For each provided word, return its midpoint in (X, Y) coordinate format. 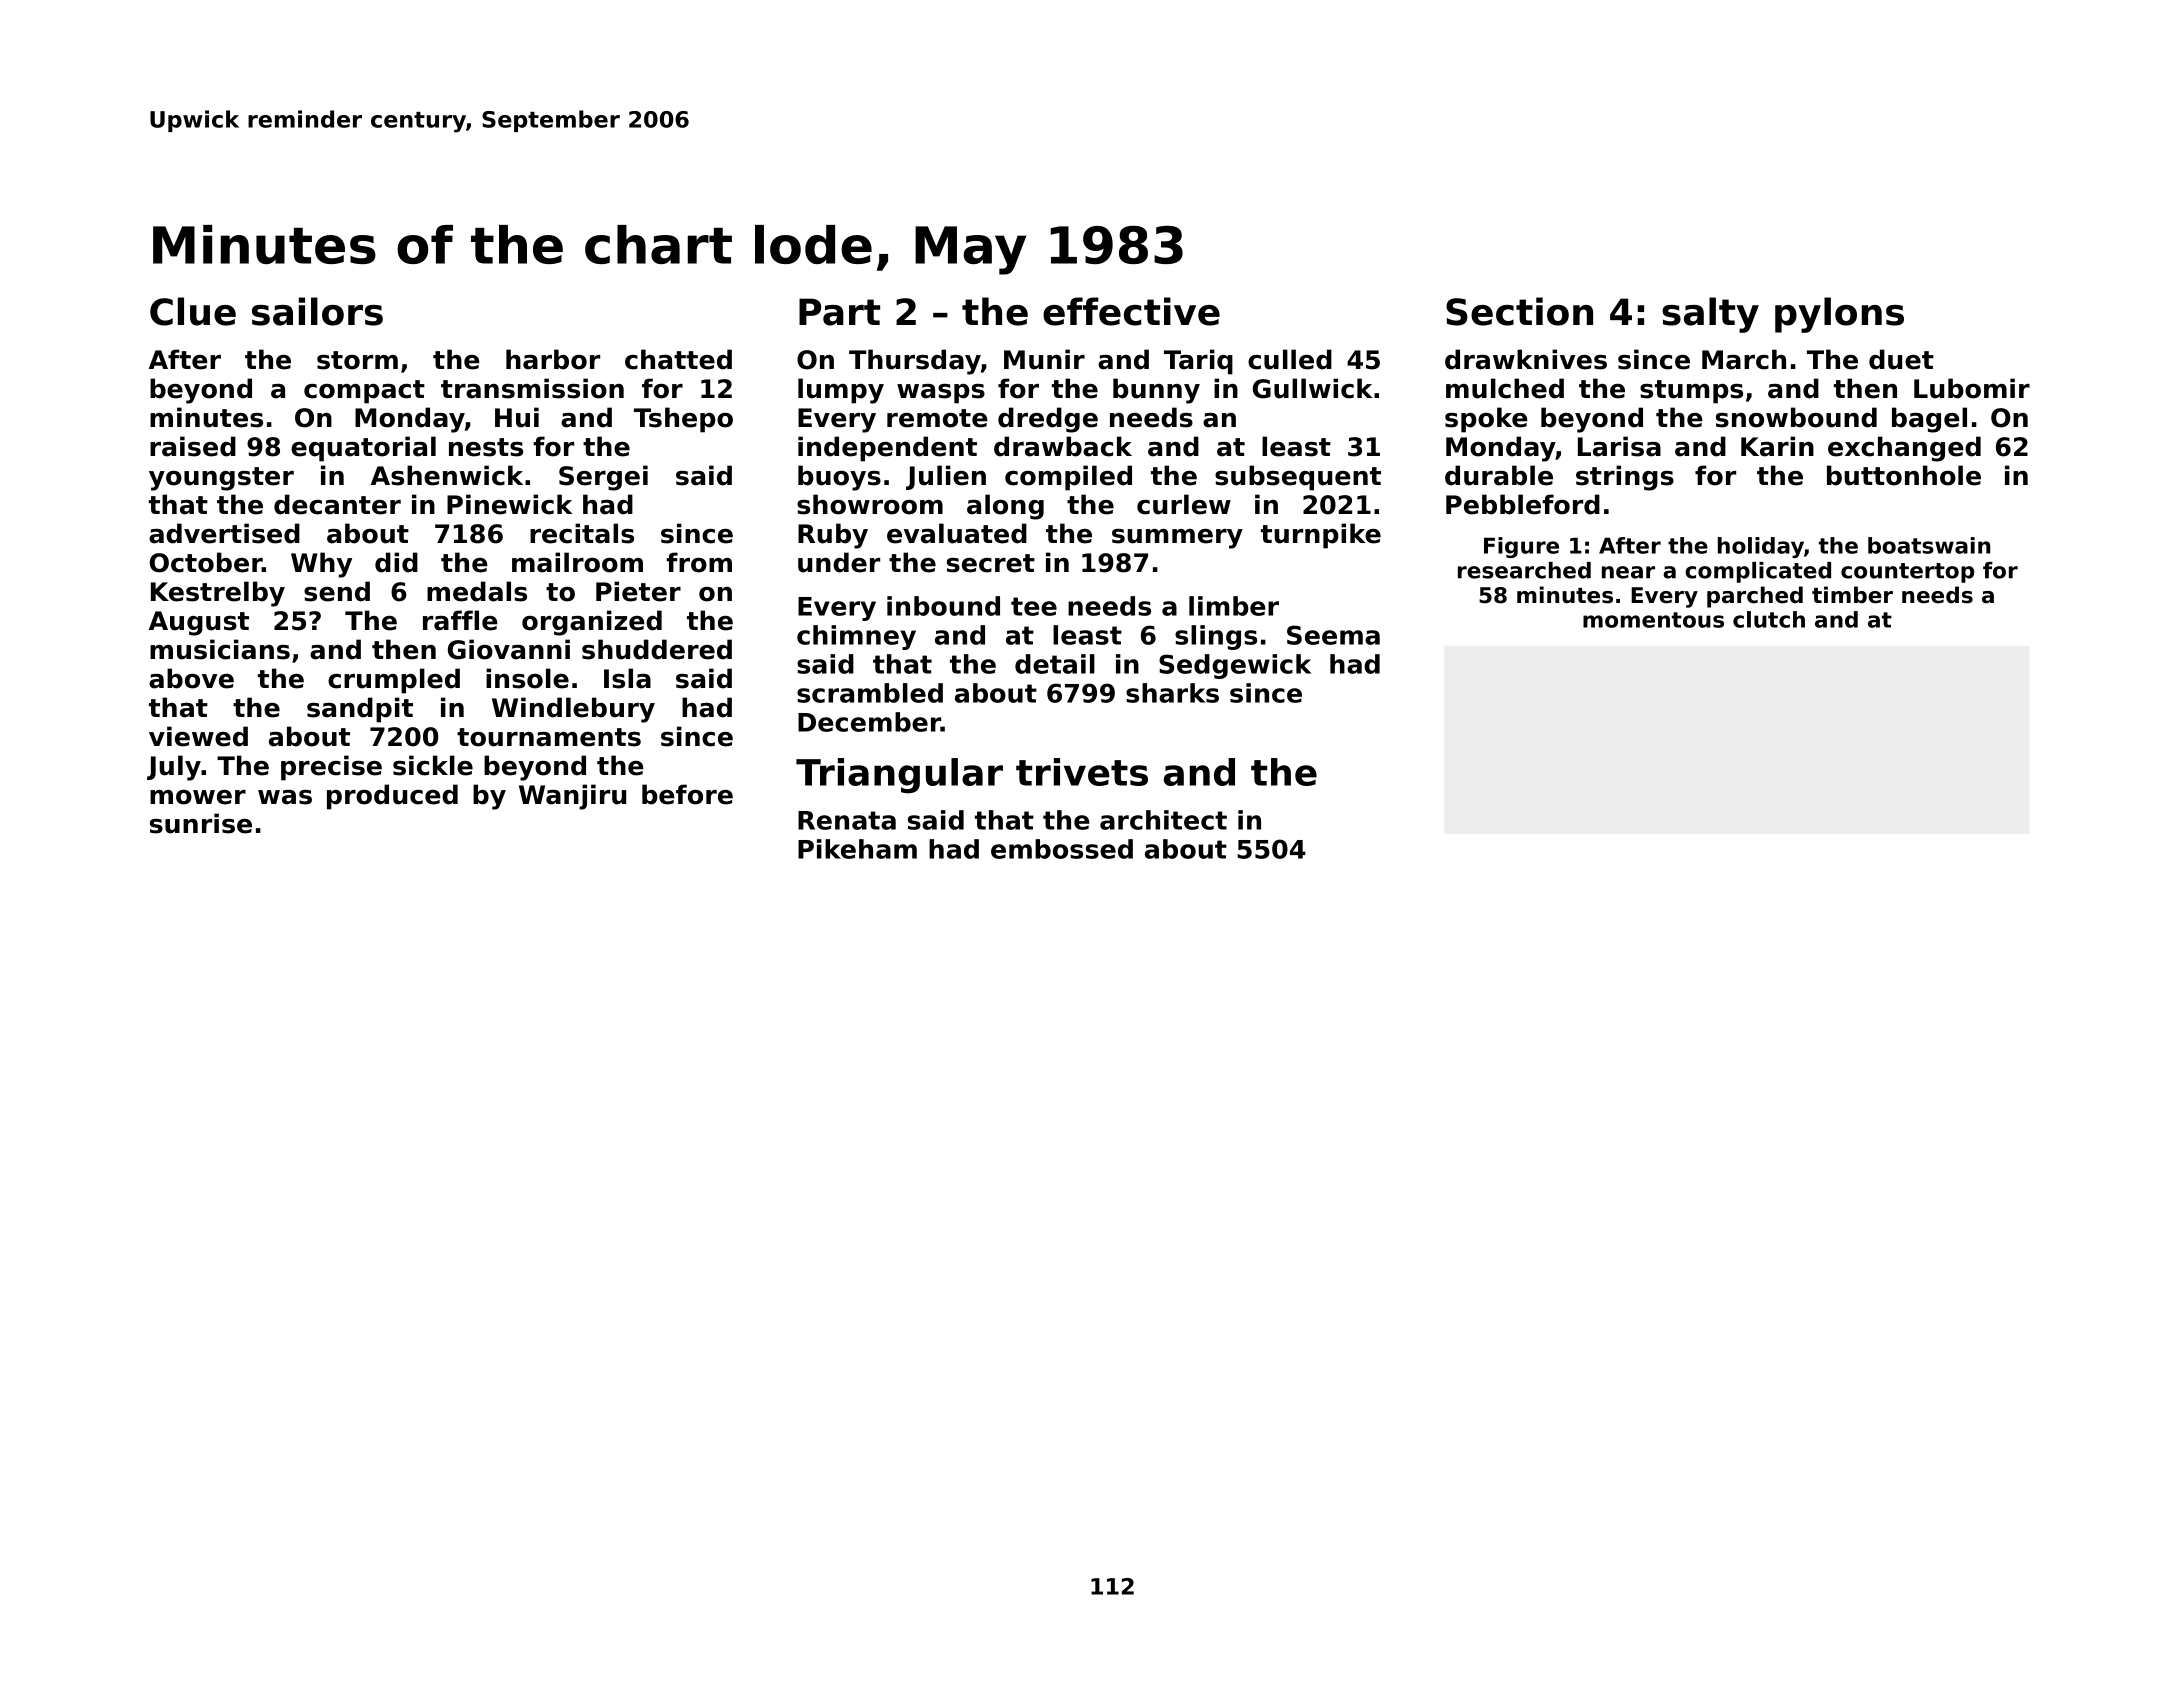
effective (1131, 311)
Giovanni (509, 649)
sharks (1172, 693)
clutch (1769, 619)
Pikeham (857, 849)
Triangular (899, 776)
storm (357, 360)
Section (1519, 311)
